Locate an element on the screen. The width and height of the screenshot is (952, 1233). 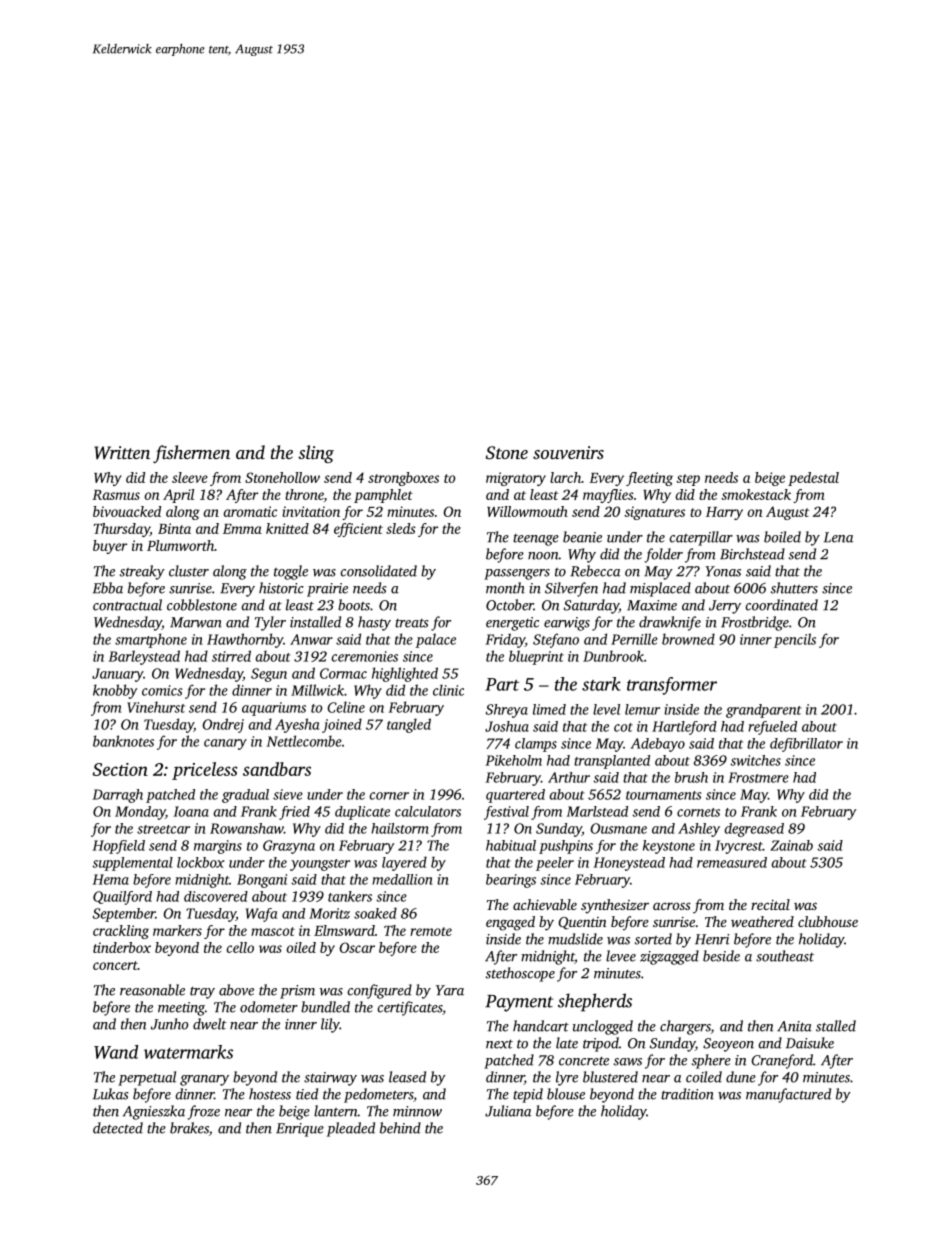
souvenirs is located at coordinates (568, 452).
